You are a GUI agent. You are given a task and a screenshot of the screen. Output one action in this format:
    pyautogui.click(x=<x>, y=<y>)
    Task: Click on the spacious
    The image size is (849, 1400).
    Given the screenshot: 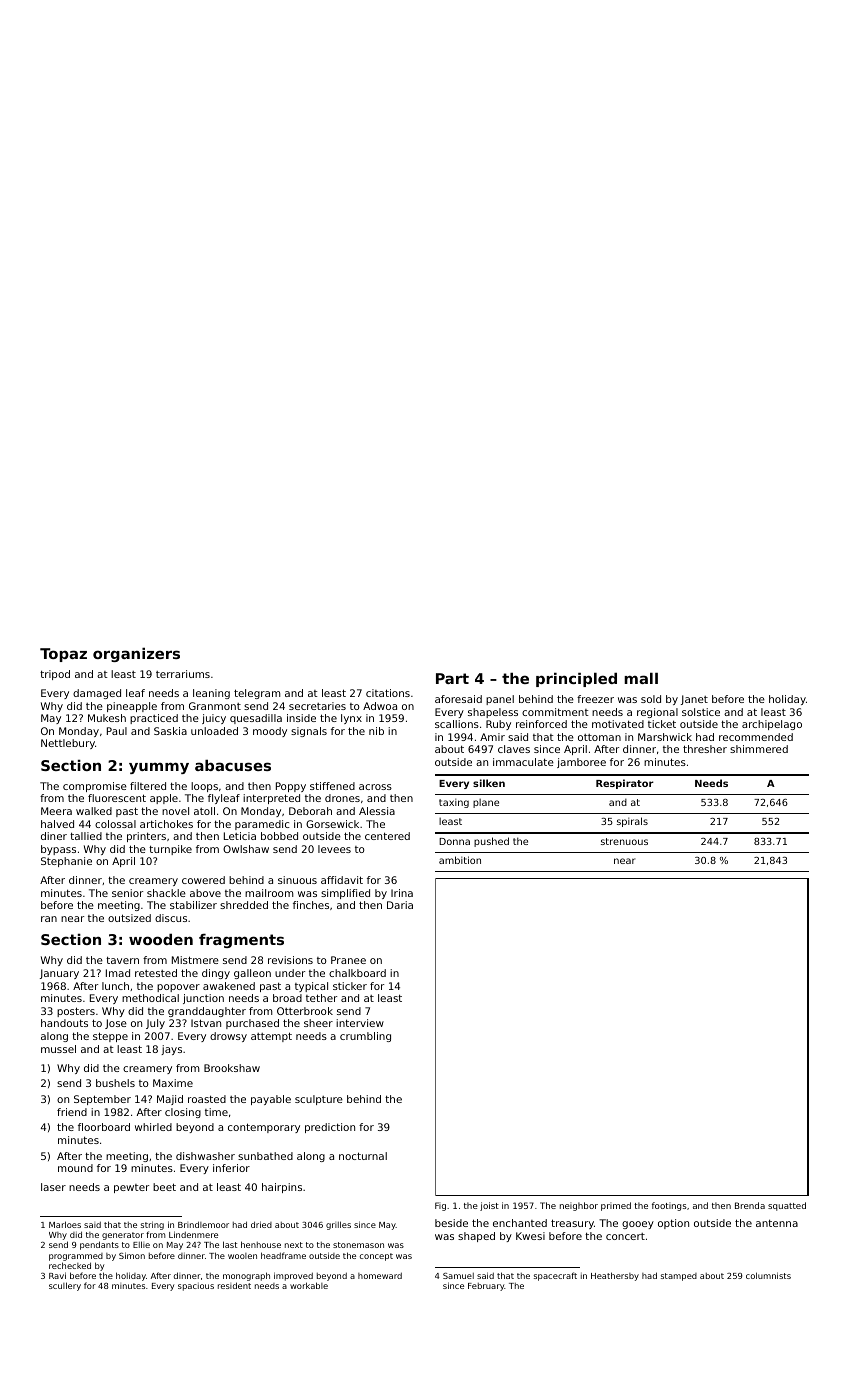 What is the action you would take?
    pyautogui.click(x=196, y=1287)
